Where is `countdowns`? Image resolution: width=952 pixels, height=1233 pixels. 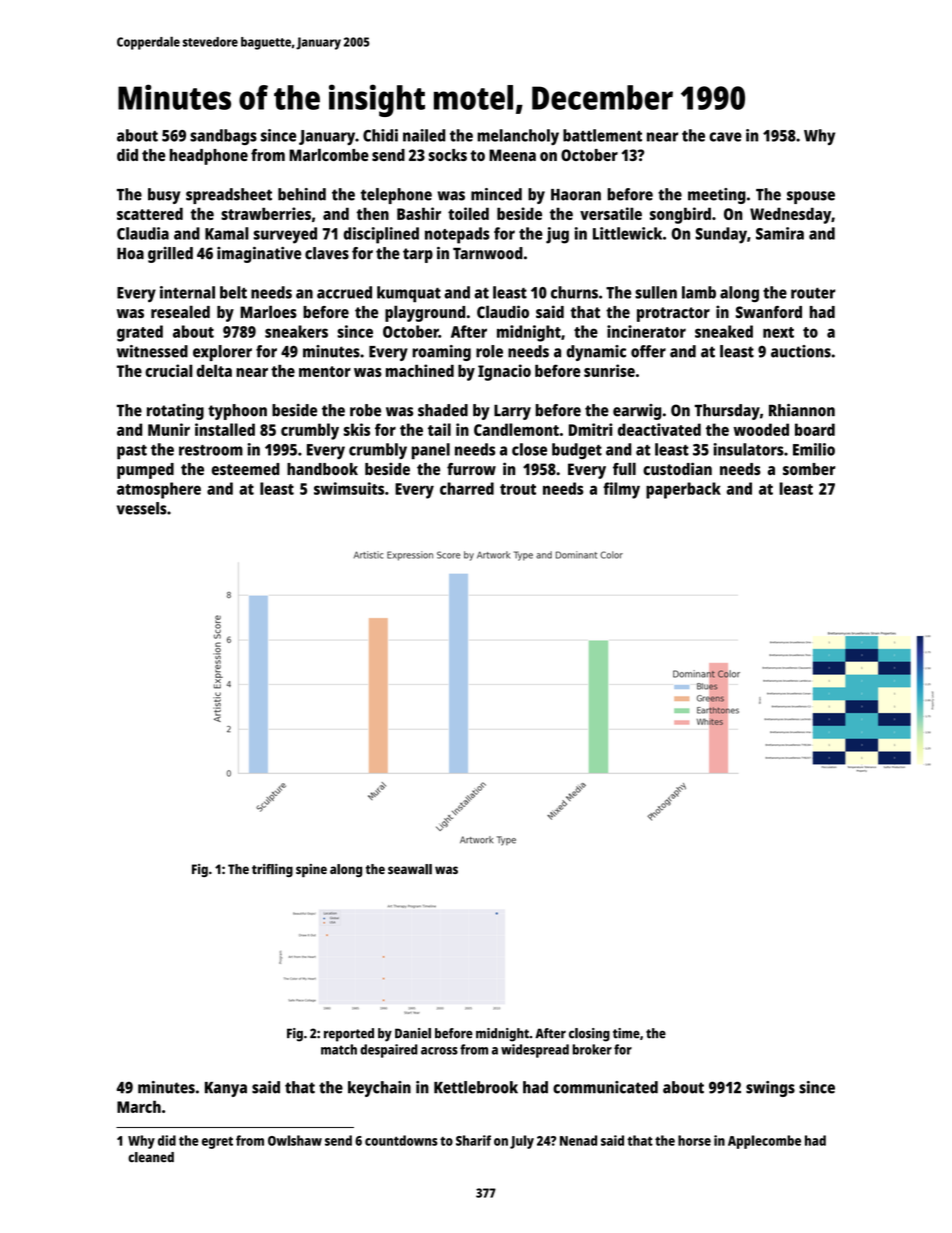 countdowns is located at coordinates (401, 1140).
